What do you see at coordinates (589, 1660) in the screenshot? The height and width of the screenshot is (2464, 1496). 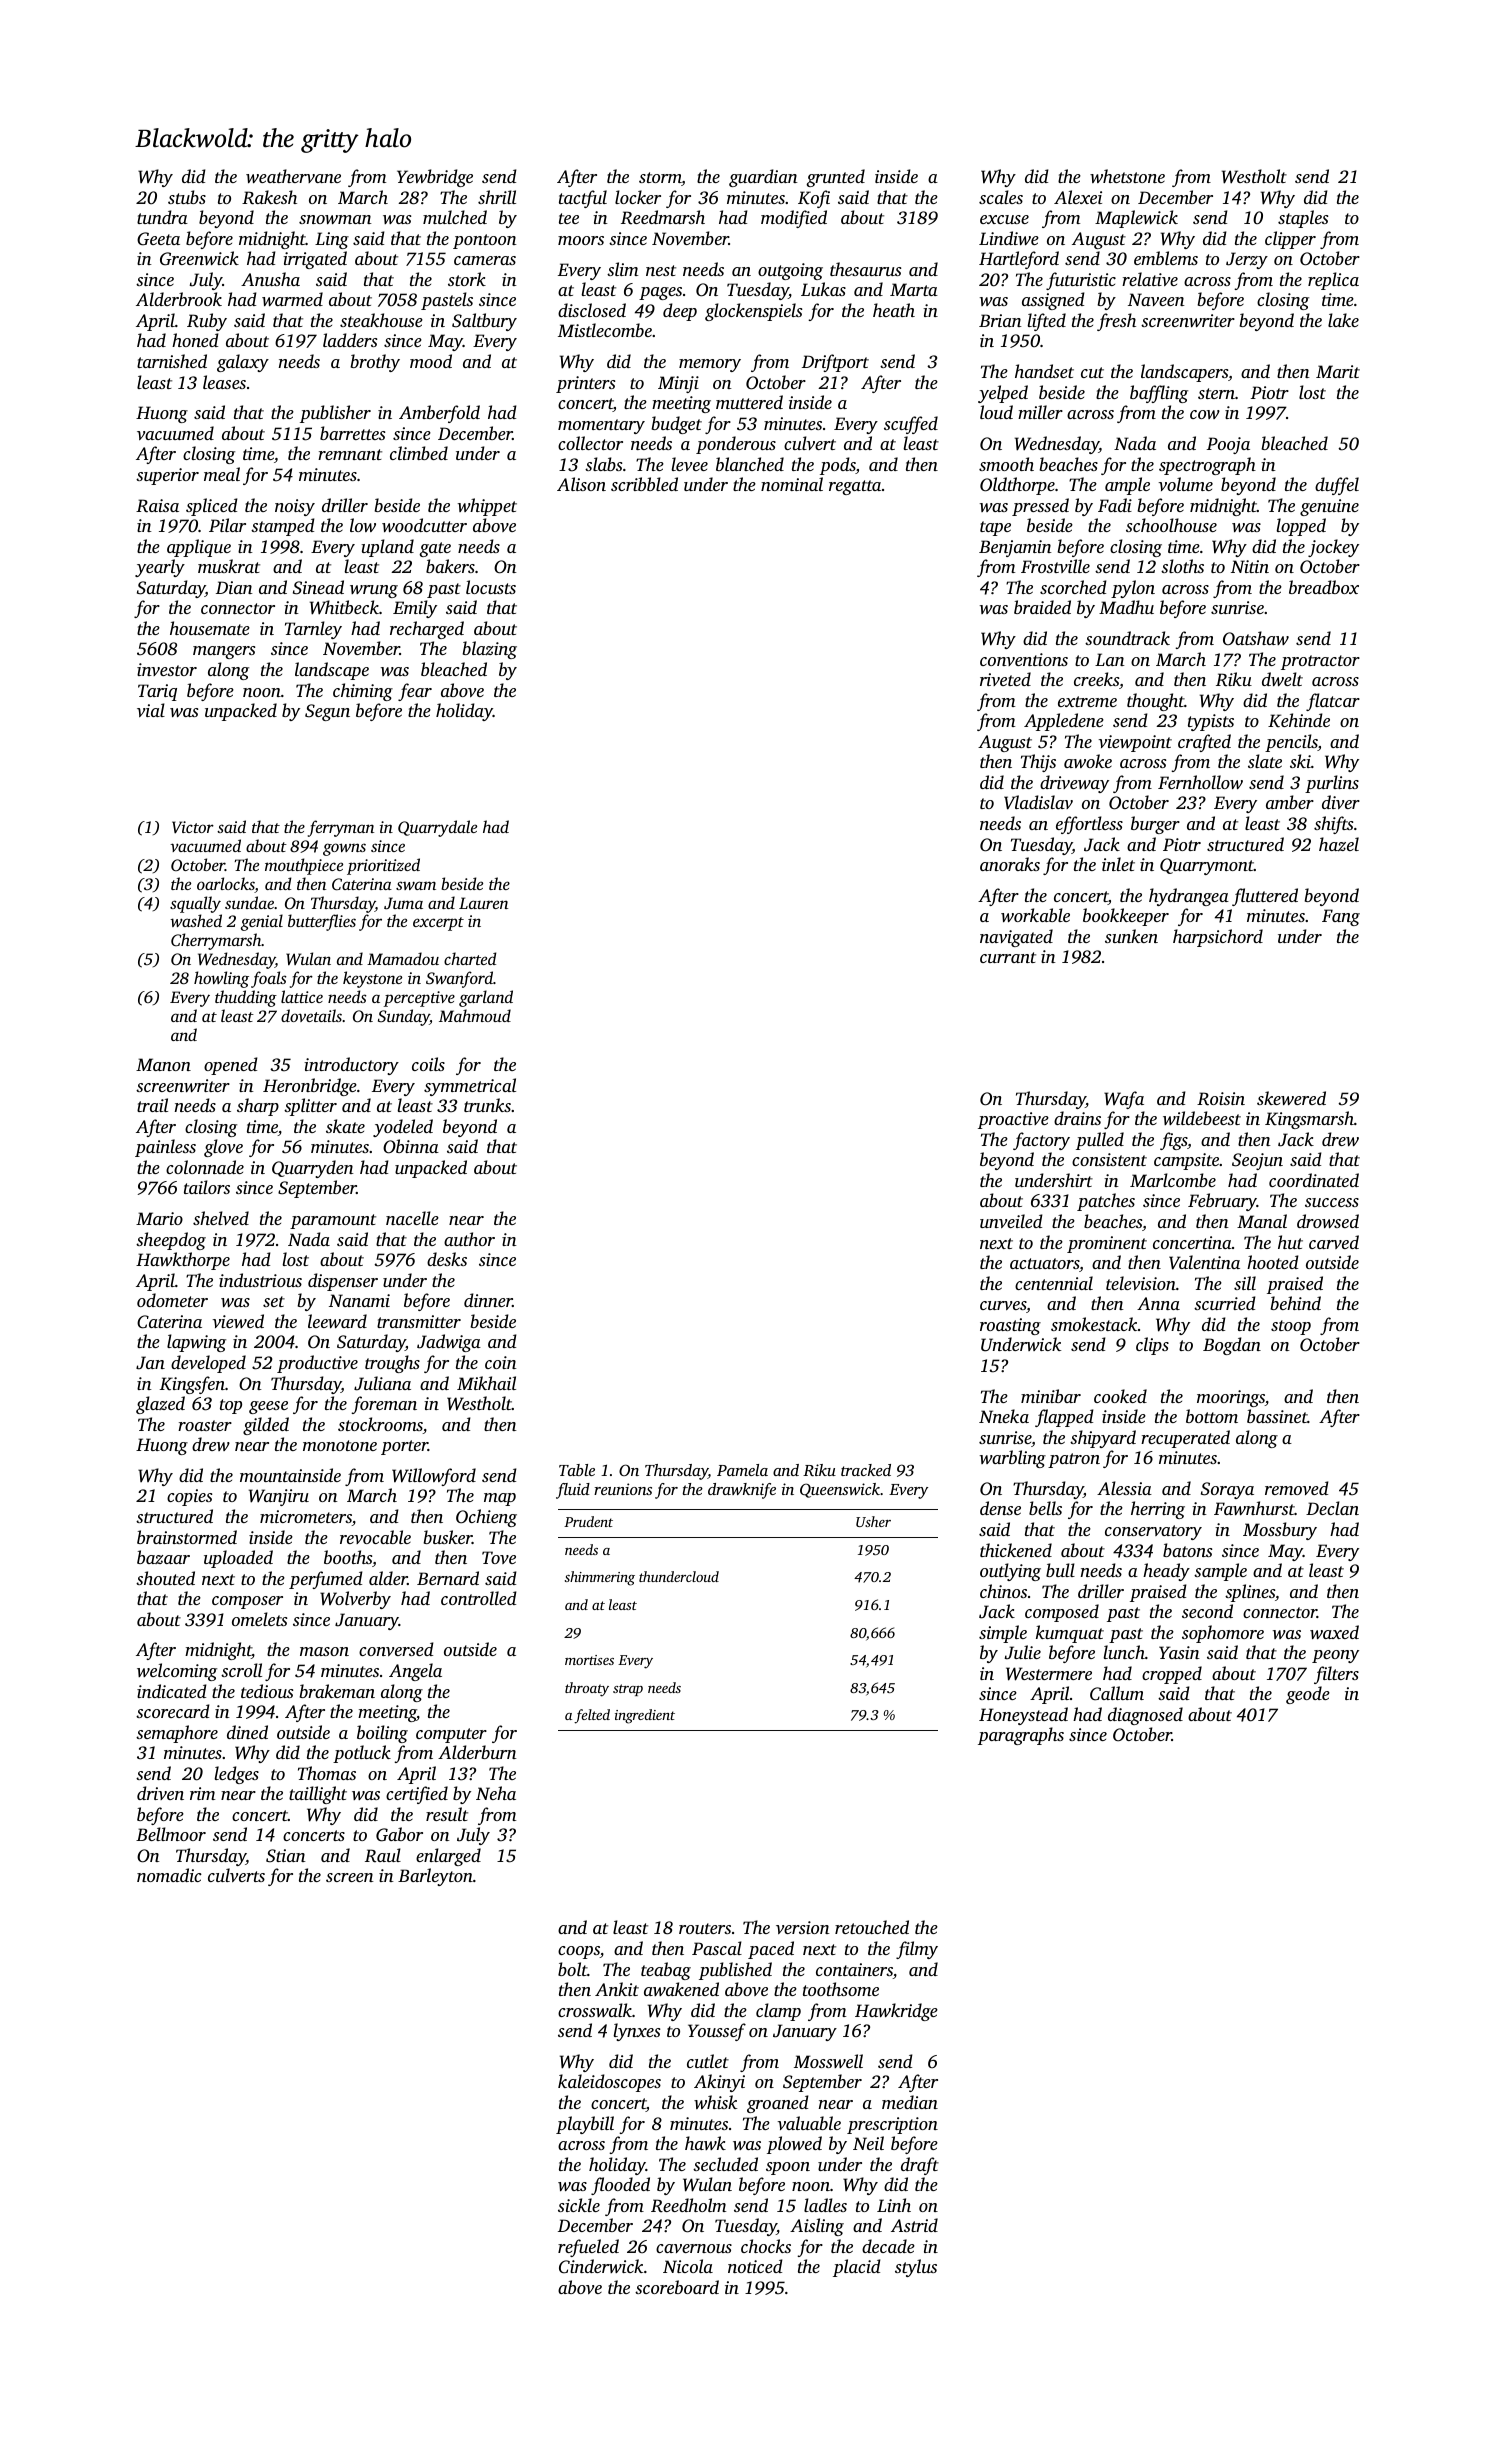 I see `mortises` at bounding box center [589, 1660].
